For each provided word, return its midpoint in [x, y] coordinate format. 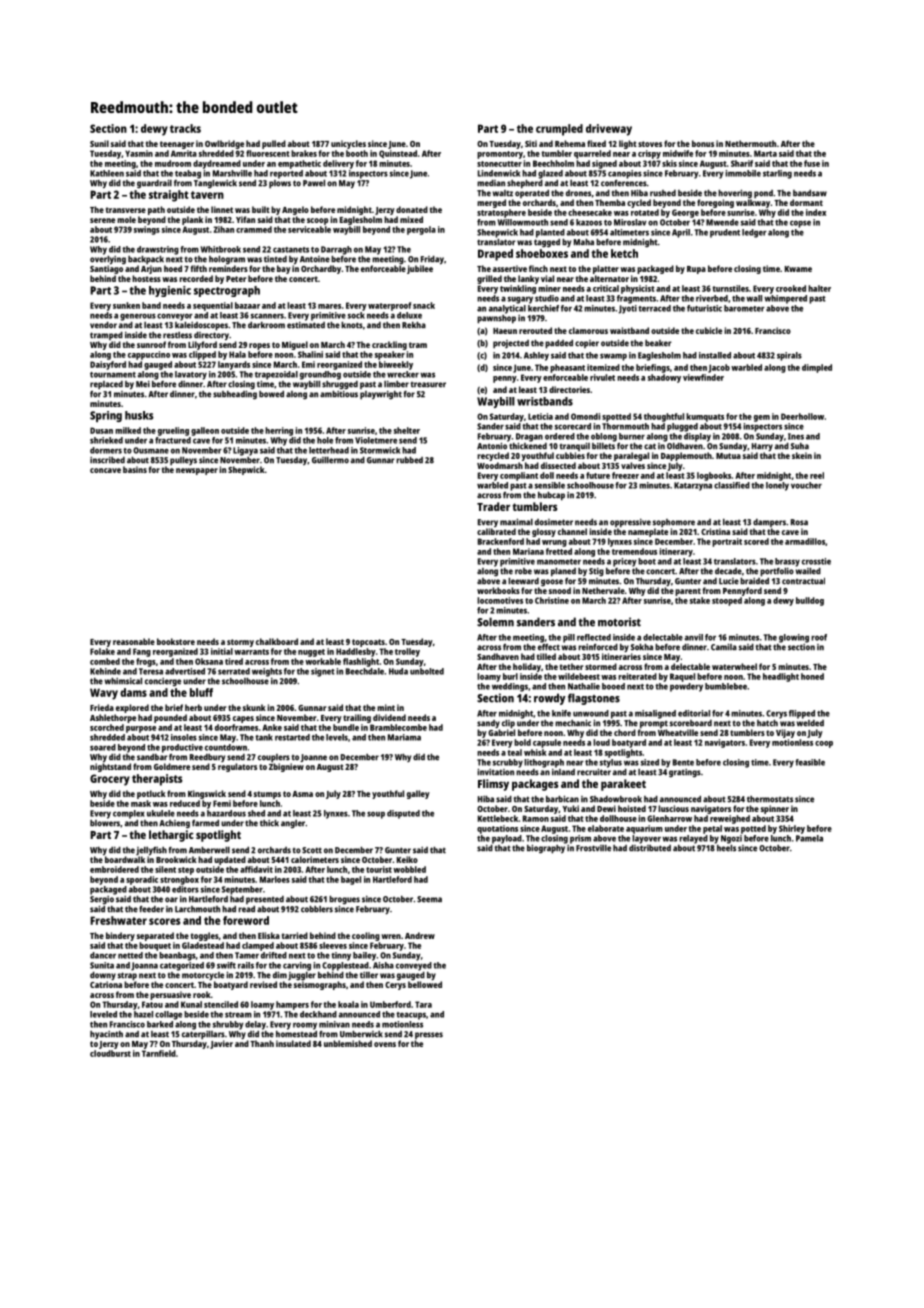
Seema [429, 899]
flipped [802, 714]
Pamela [809, 838]
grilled [489, 279]
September [242, 890]
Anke [272, 727]
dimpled [817, 368]
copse [800, 224]
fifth [199, 268]
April [681, 233]
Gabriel [501, 732]
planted [550, 233]
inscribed [107, 460]
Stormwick [380, 450]
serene [102, 220]
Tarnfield [159, 1053]
